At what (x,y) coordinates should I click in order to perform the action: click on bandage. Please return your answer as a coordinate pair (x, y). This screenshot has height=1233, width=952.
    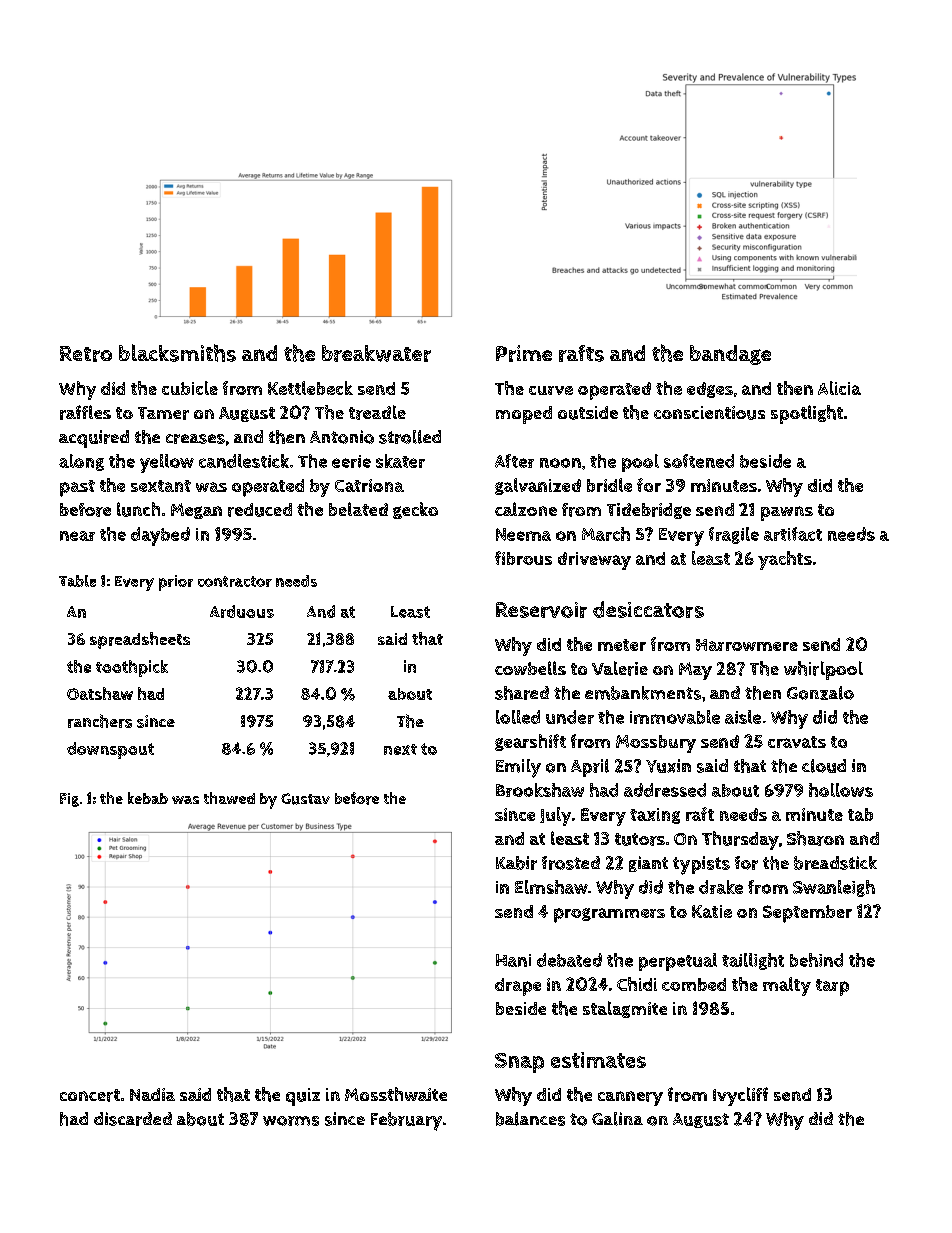
    Looking at the image, I should click on (730, 355).
